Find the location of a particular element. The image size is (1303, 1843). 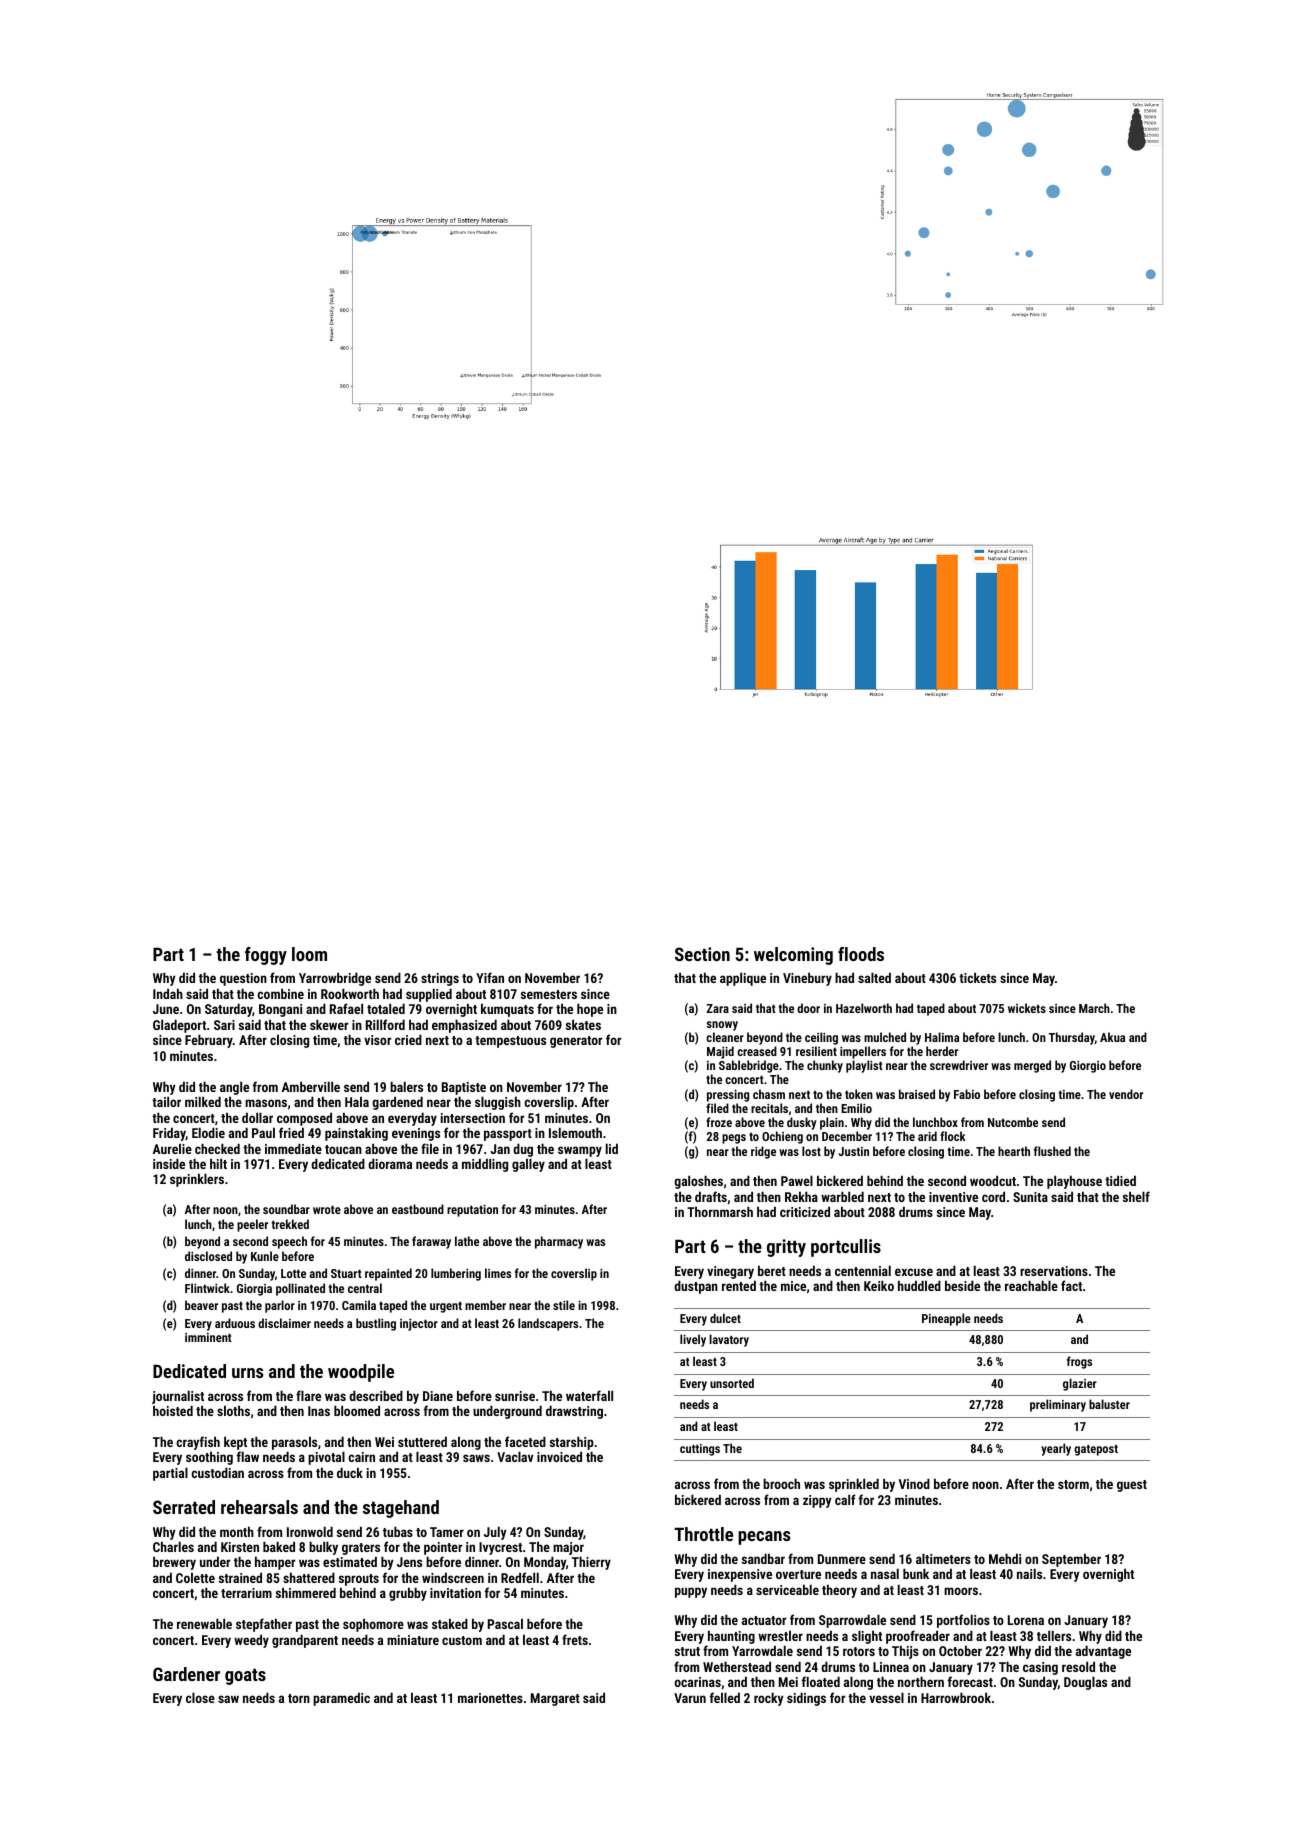

Akua is located at coordinates (1112, 1037).
